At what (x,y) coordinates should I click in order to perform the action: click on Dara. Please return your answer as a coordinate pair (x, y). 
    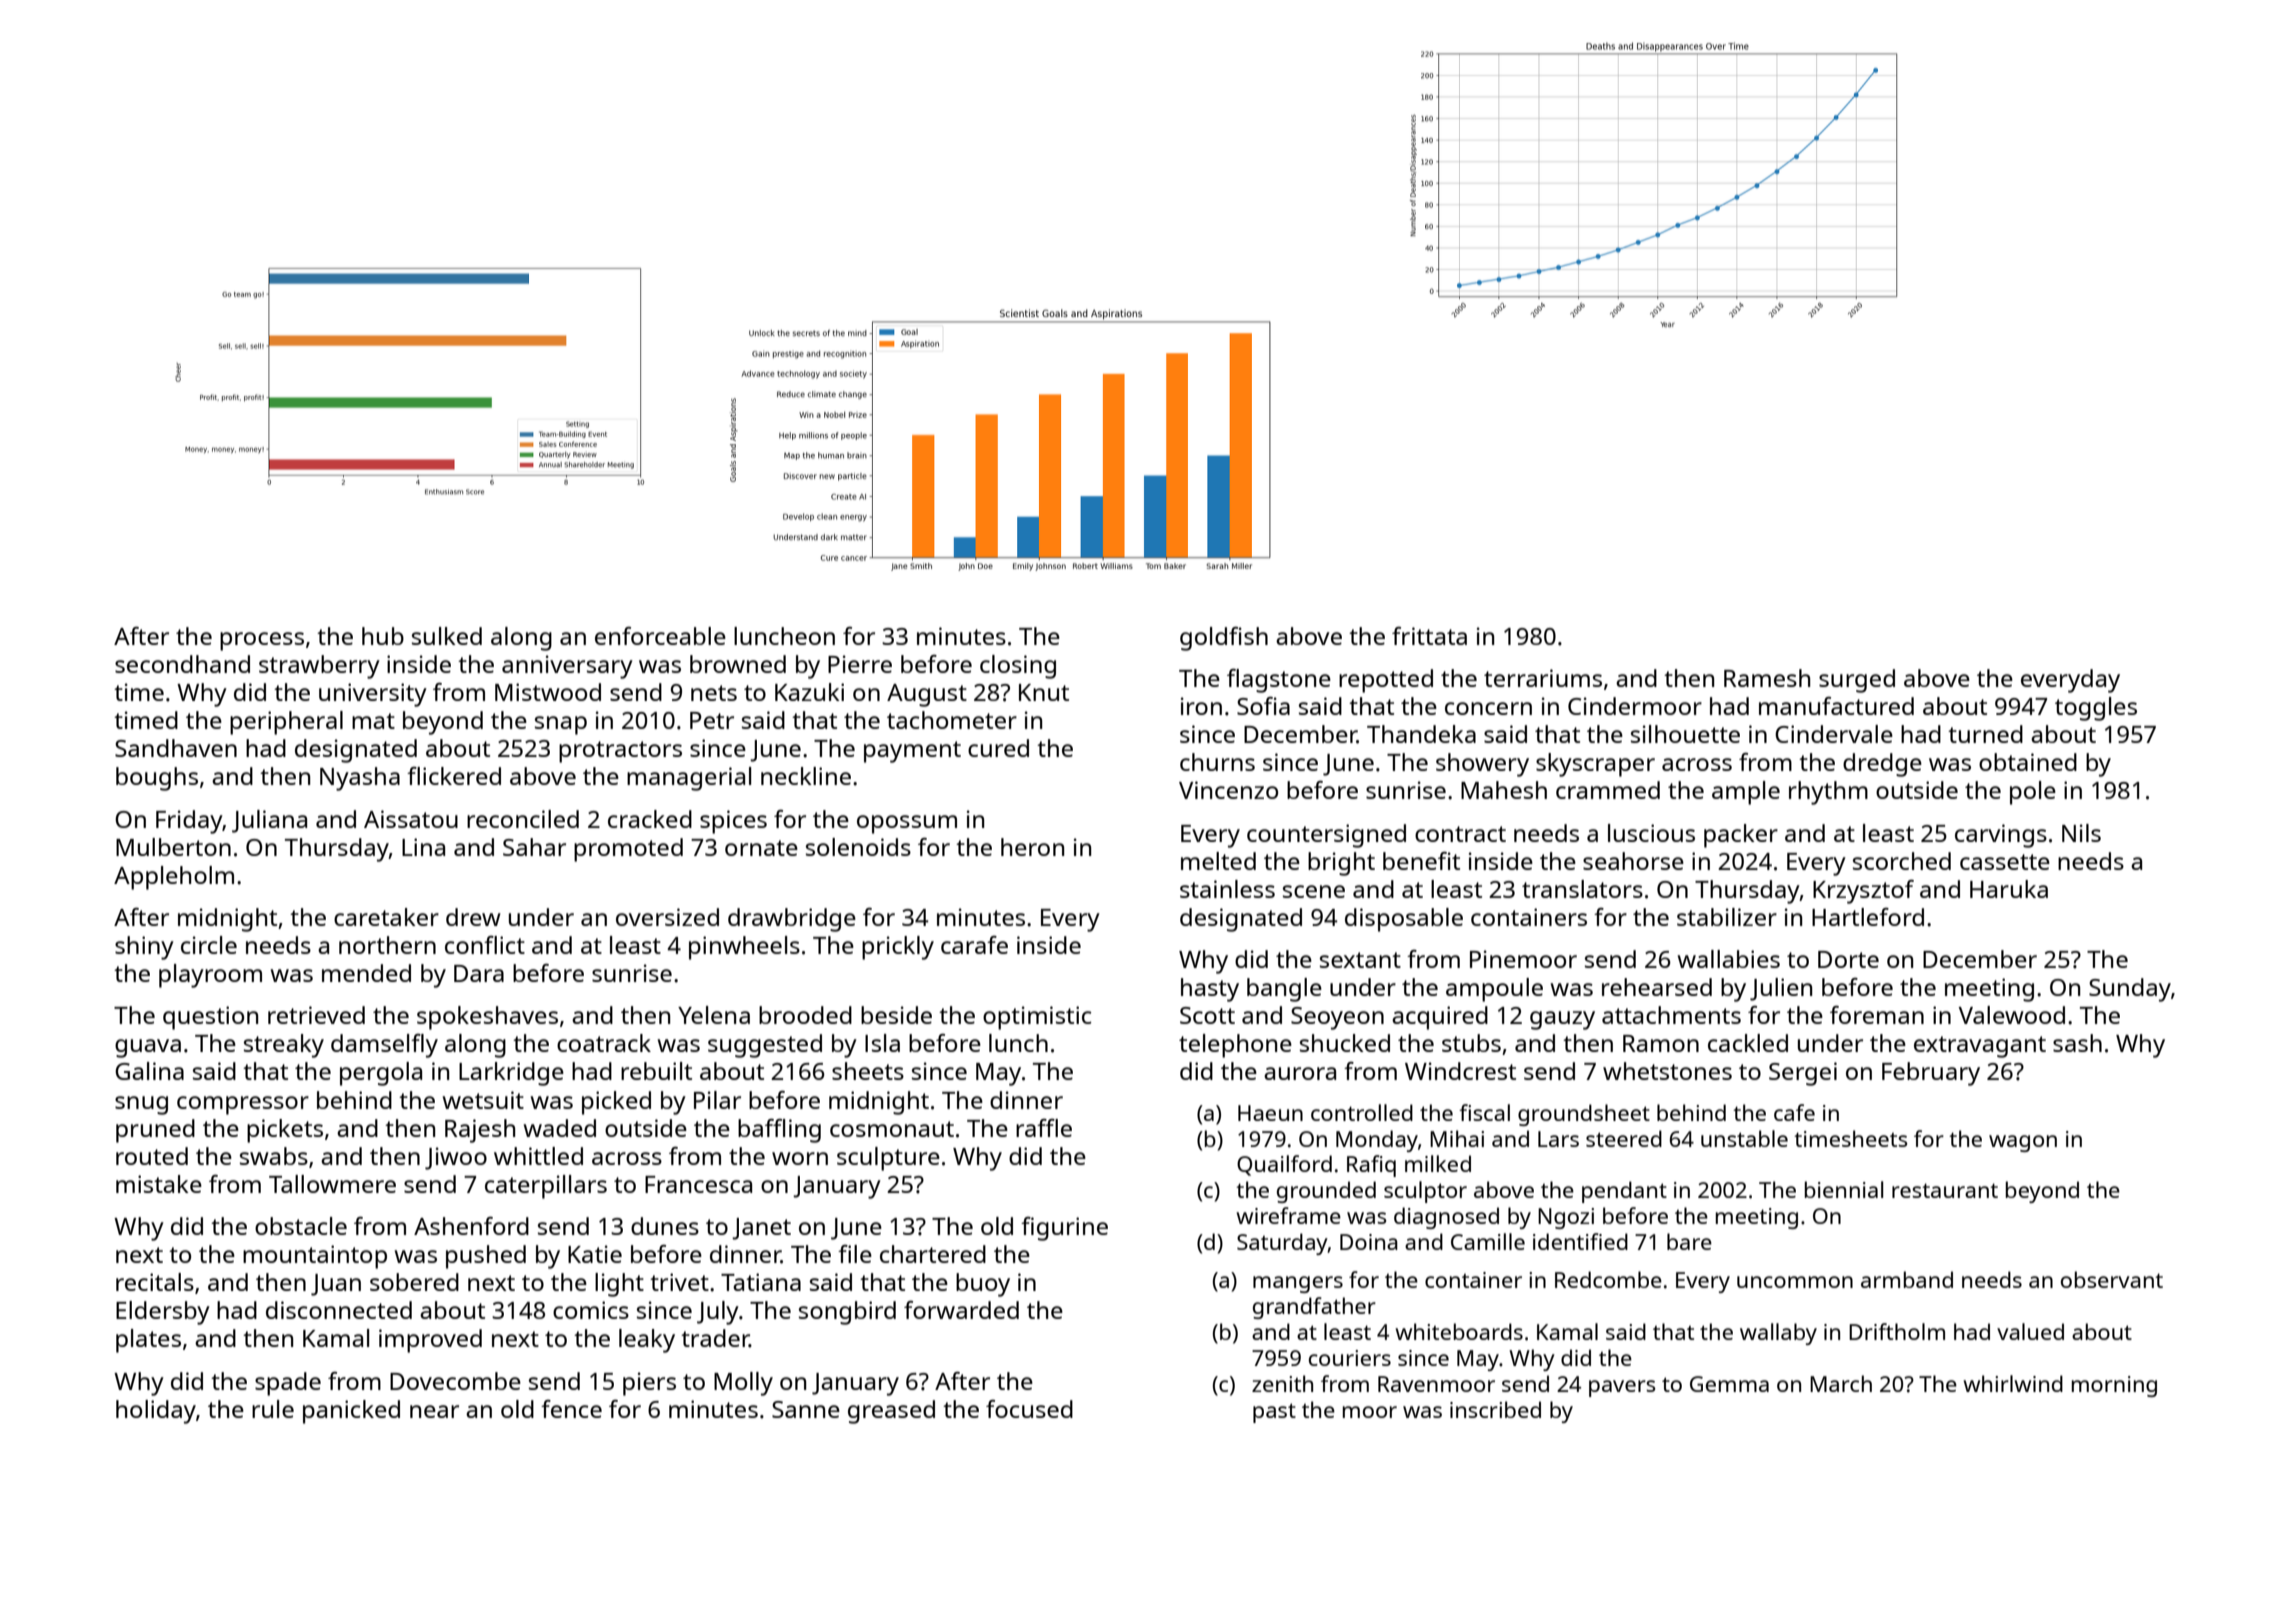
    Looking at the image, I should click on (479, 973).
